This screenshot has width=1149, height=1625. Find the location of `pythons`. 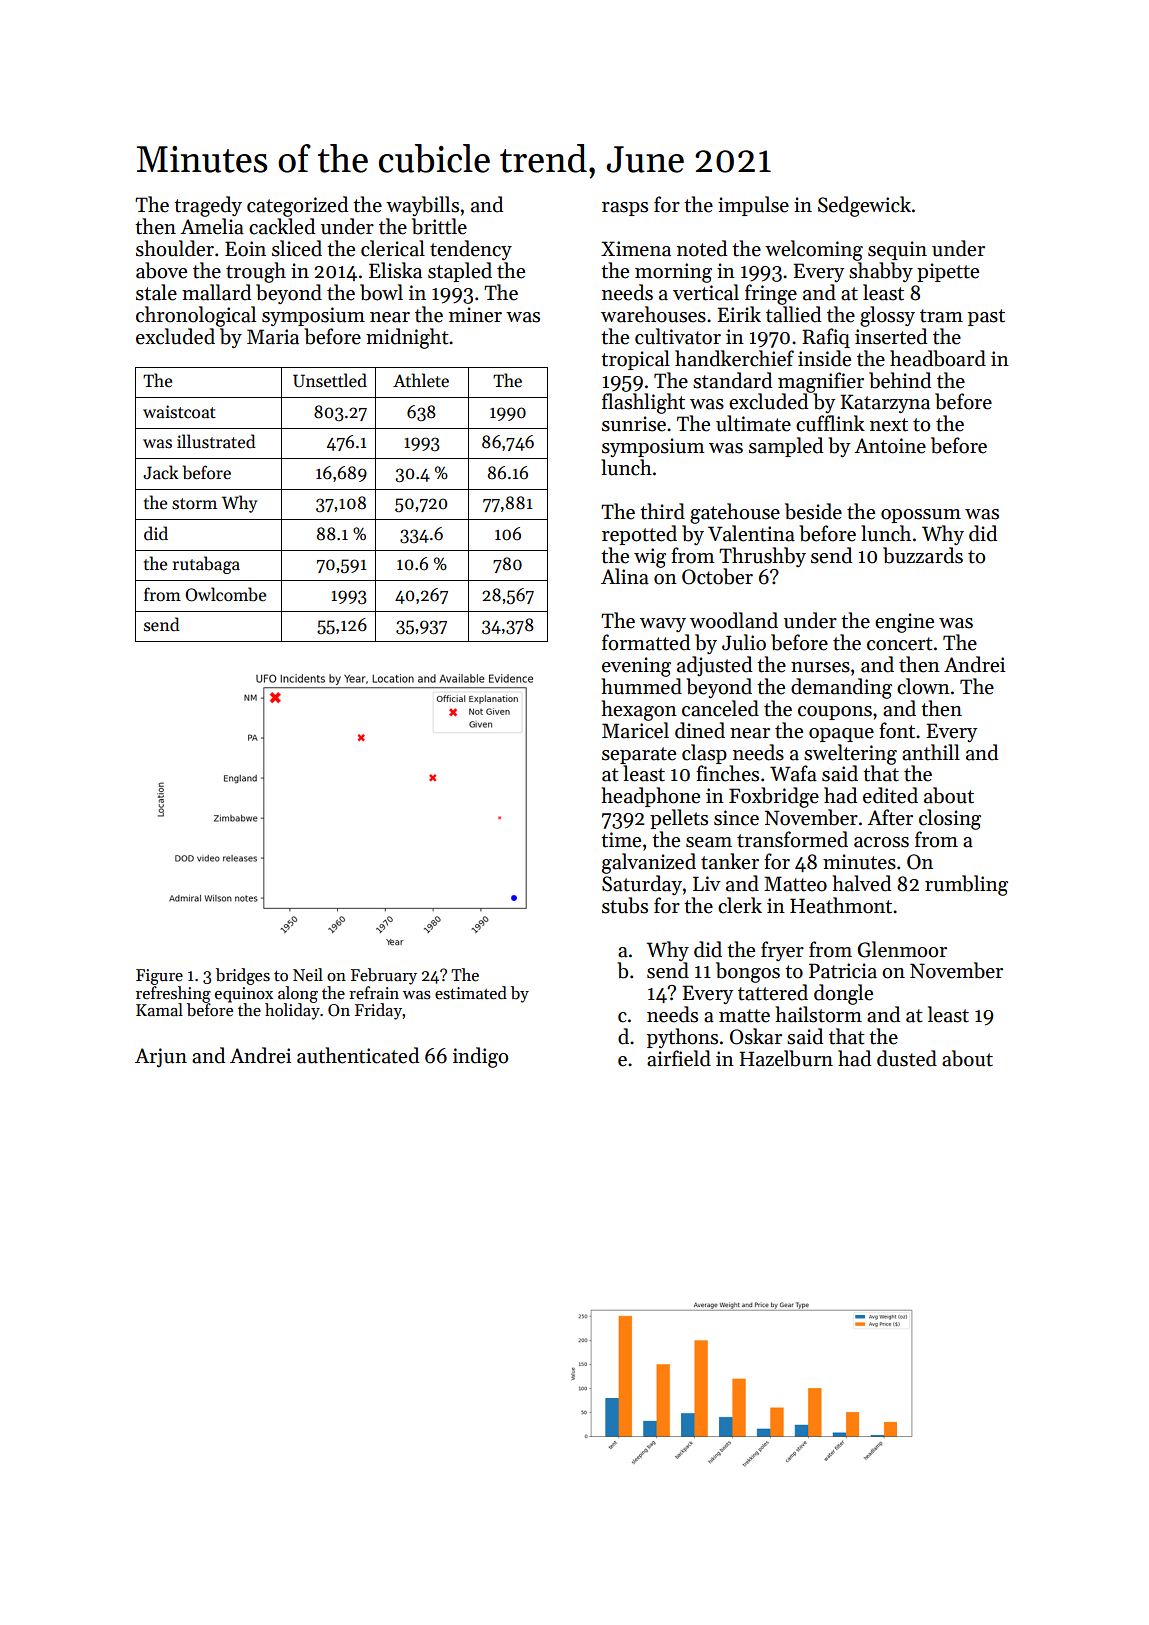

pythons is located at coordinates (682, 1038).
